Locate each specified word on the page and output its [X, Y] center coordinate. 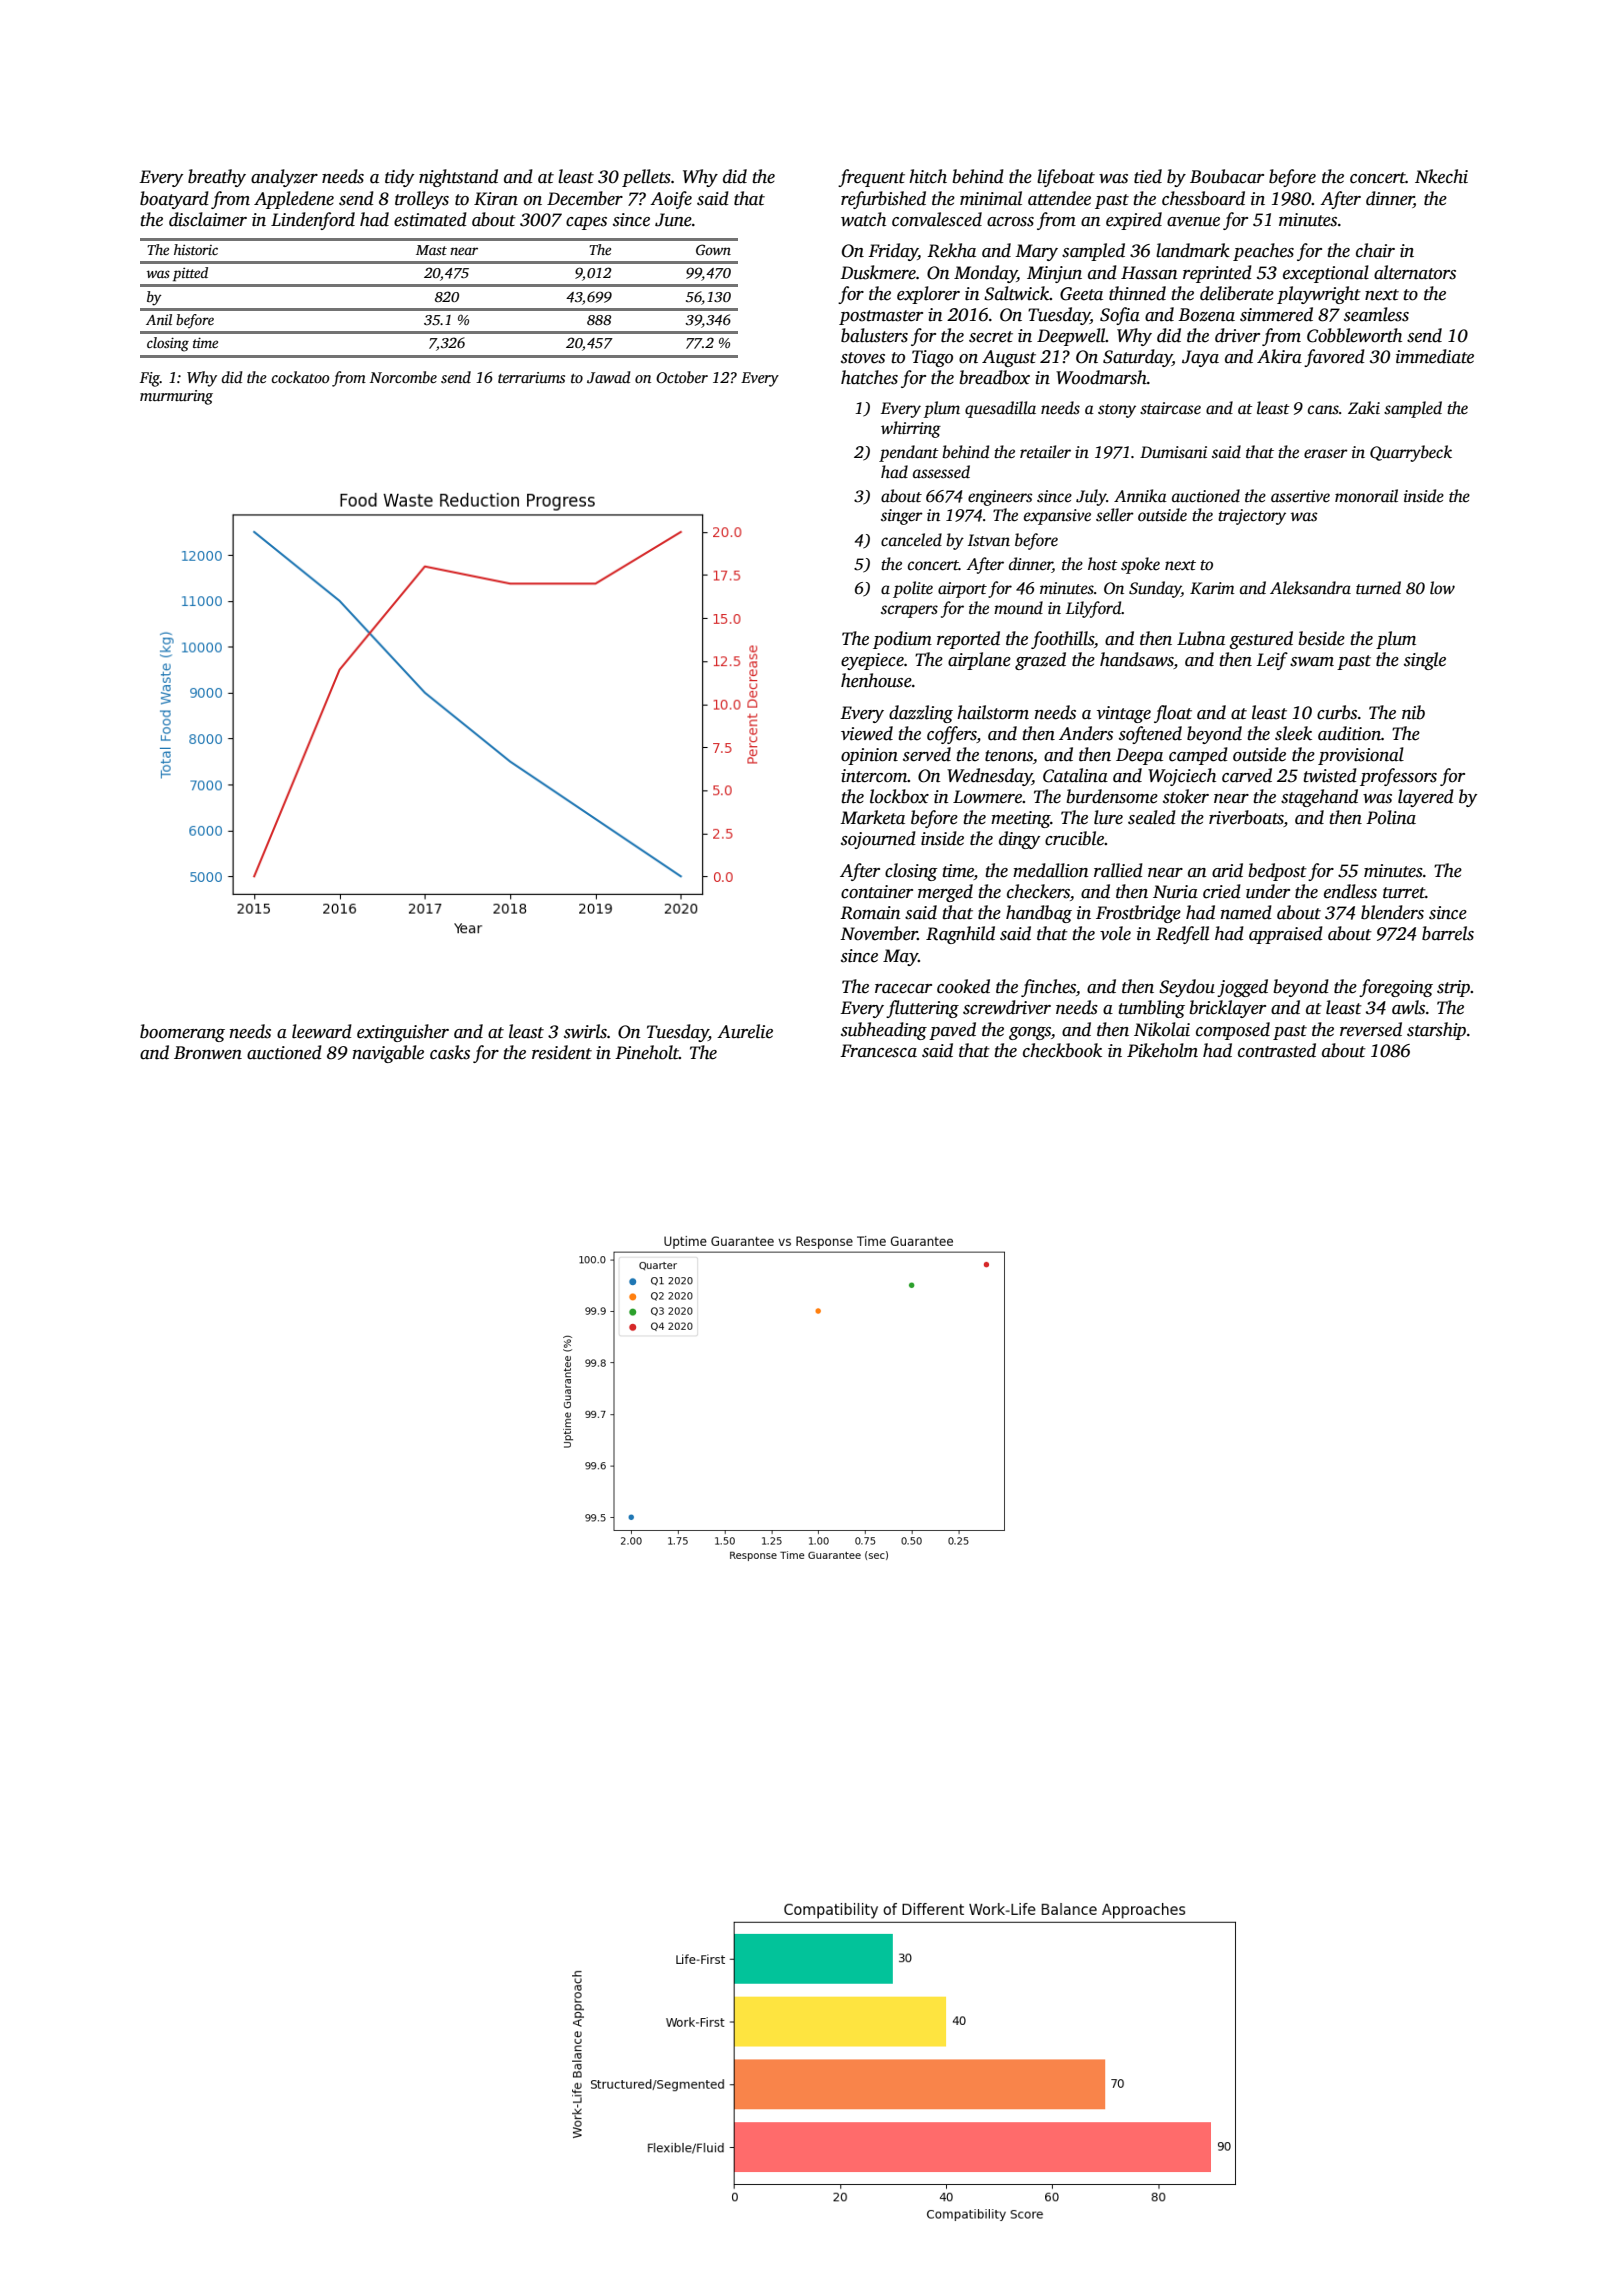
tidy [399, 178]
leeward [322, 1031]
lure [1108, 817]
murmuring [176, 397]
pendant [909, 453]
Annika [1140, 495]
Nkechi [1441, 176]
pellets [646, 178]
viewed [867, 733]
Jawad [609, 377]
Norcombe [403, 377]
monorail [1366, 495]
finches [1048, 988]
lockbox [899, 796]
